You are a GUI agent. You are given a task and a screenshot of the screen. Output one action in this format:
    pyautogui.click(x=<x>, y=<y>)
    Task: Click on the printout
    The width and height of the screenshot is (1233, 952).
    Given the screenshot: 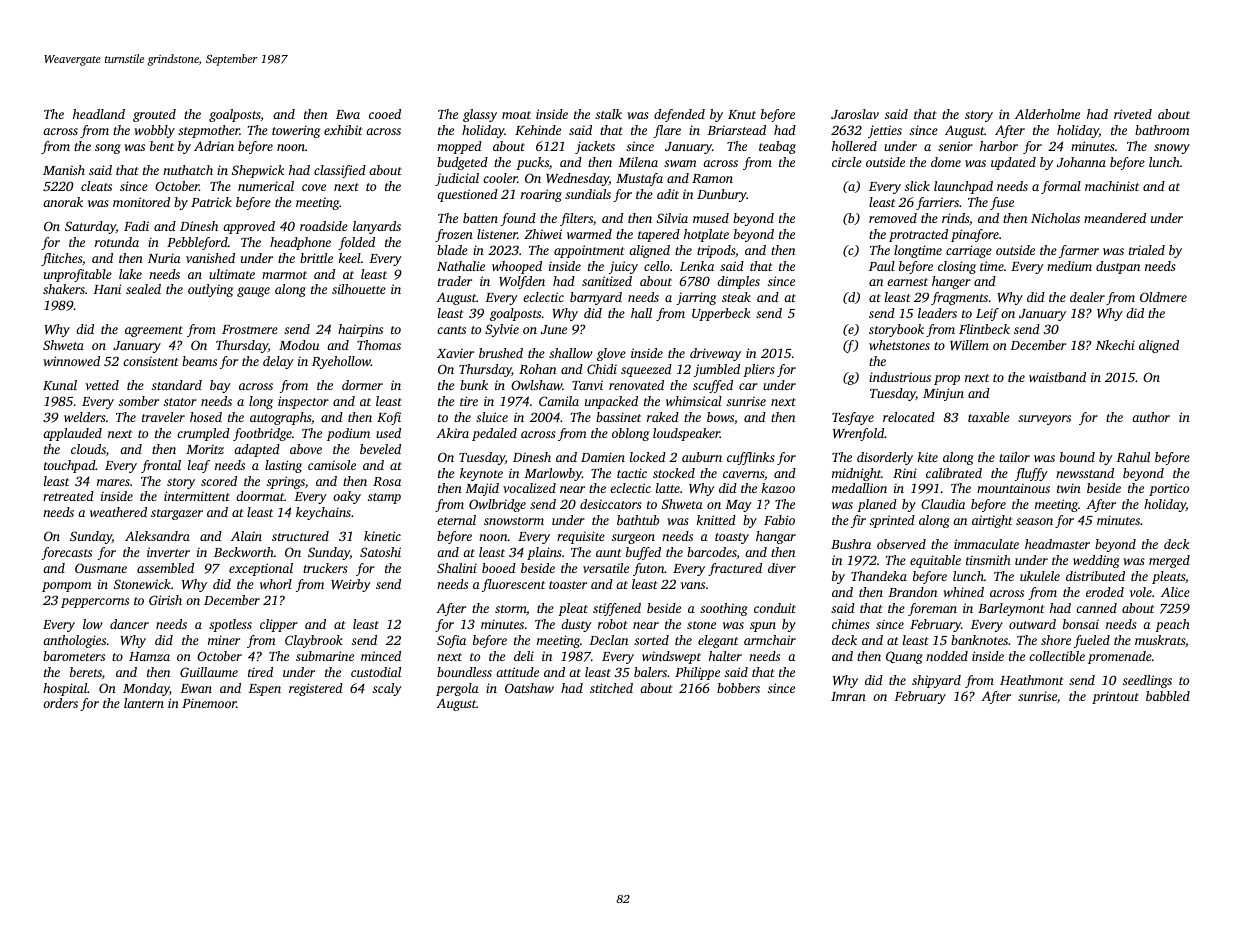 What is the action you would take?
    pyautogui.click(x=1115, y=697)
